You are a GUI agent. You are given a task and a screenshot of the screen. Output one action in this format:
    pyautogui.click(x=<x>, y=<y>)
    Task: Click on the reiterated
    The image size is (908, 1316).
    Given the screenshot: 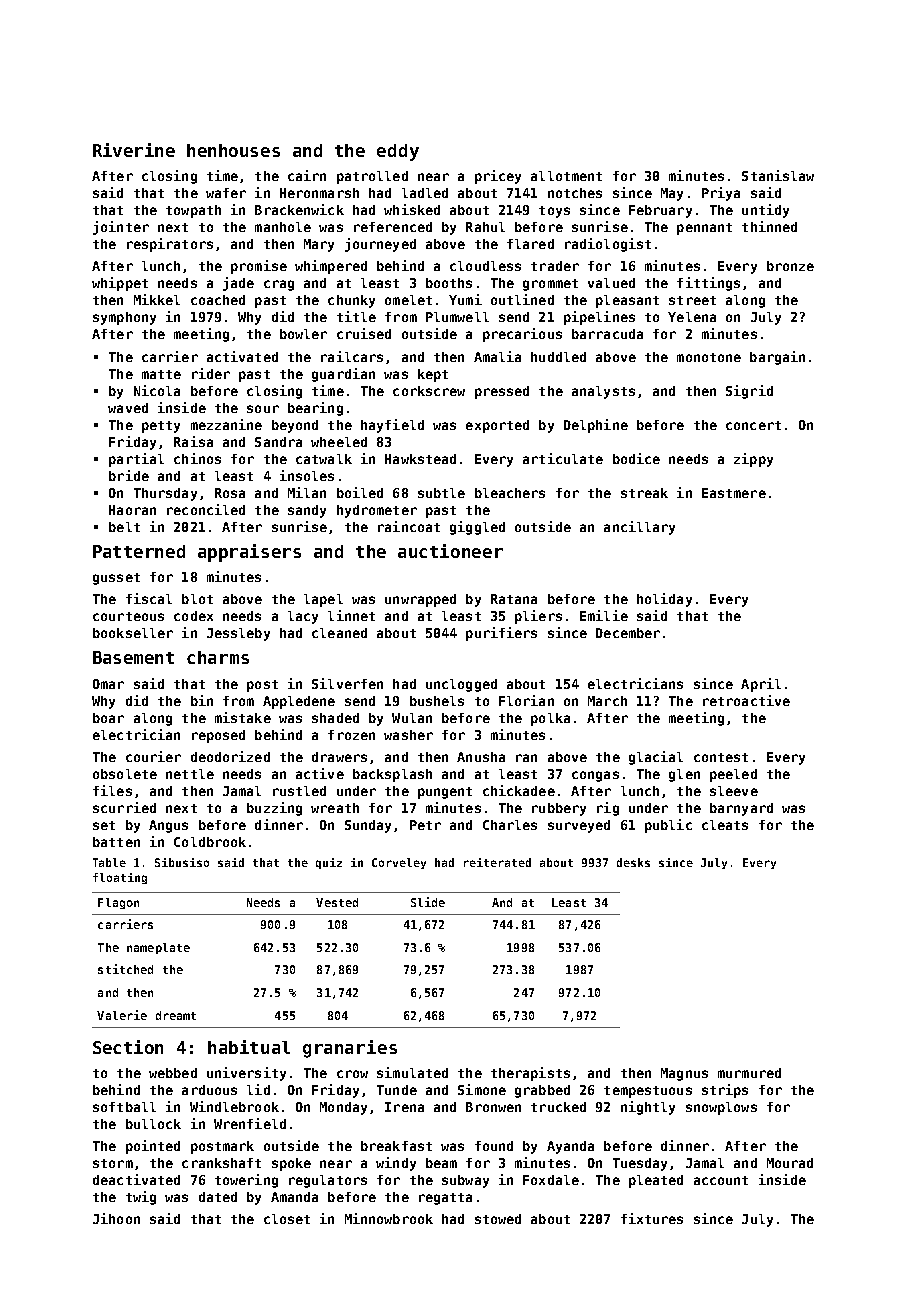 What is the action you would take?
    pyautogui.click(x=497, y=862)
